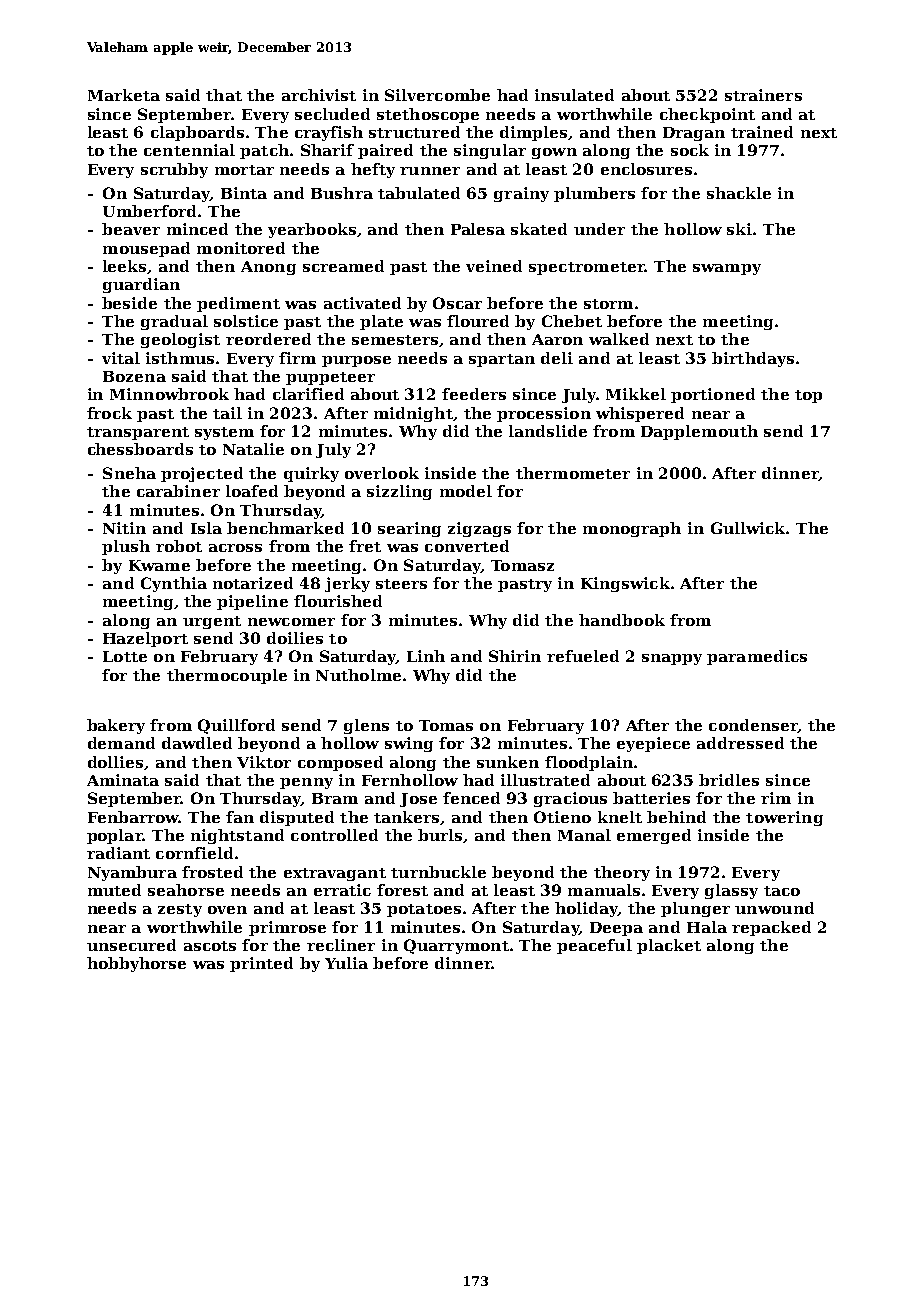 The height and width of the page is (1308, 924). What do you see at coordinates (574, 95) in the page?
I see `insulated` at bounding box center [574, 95].
